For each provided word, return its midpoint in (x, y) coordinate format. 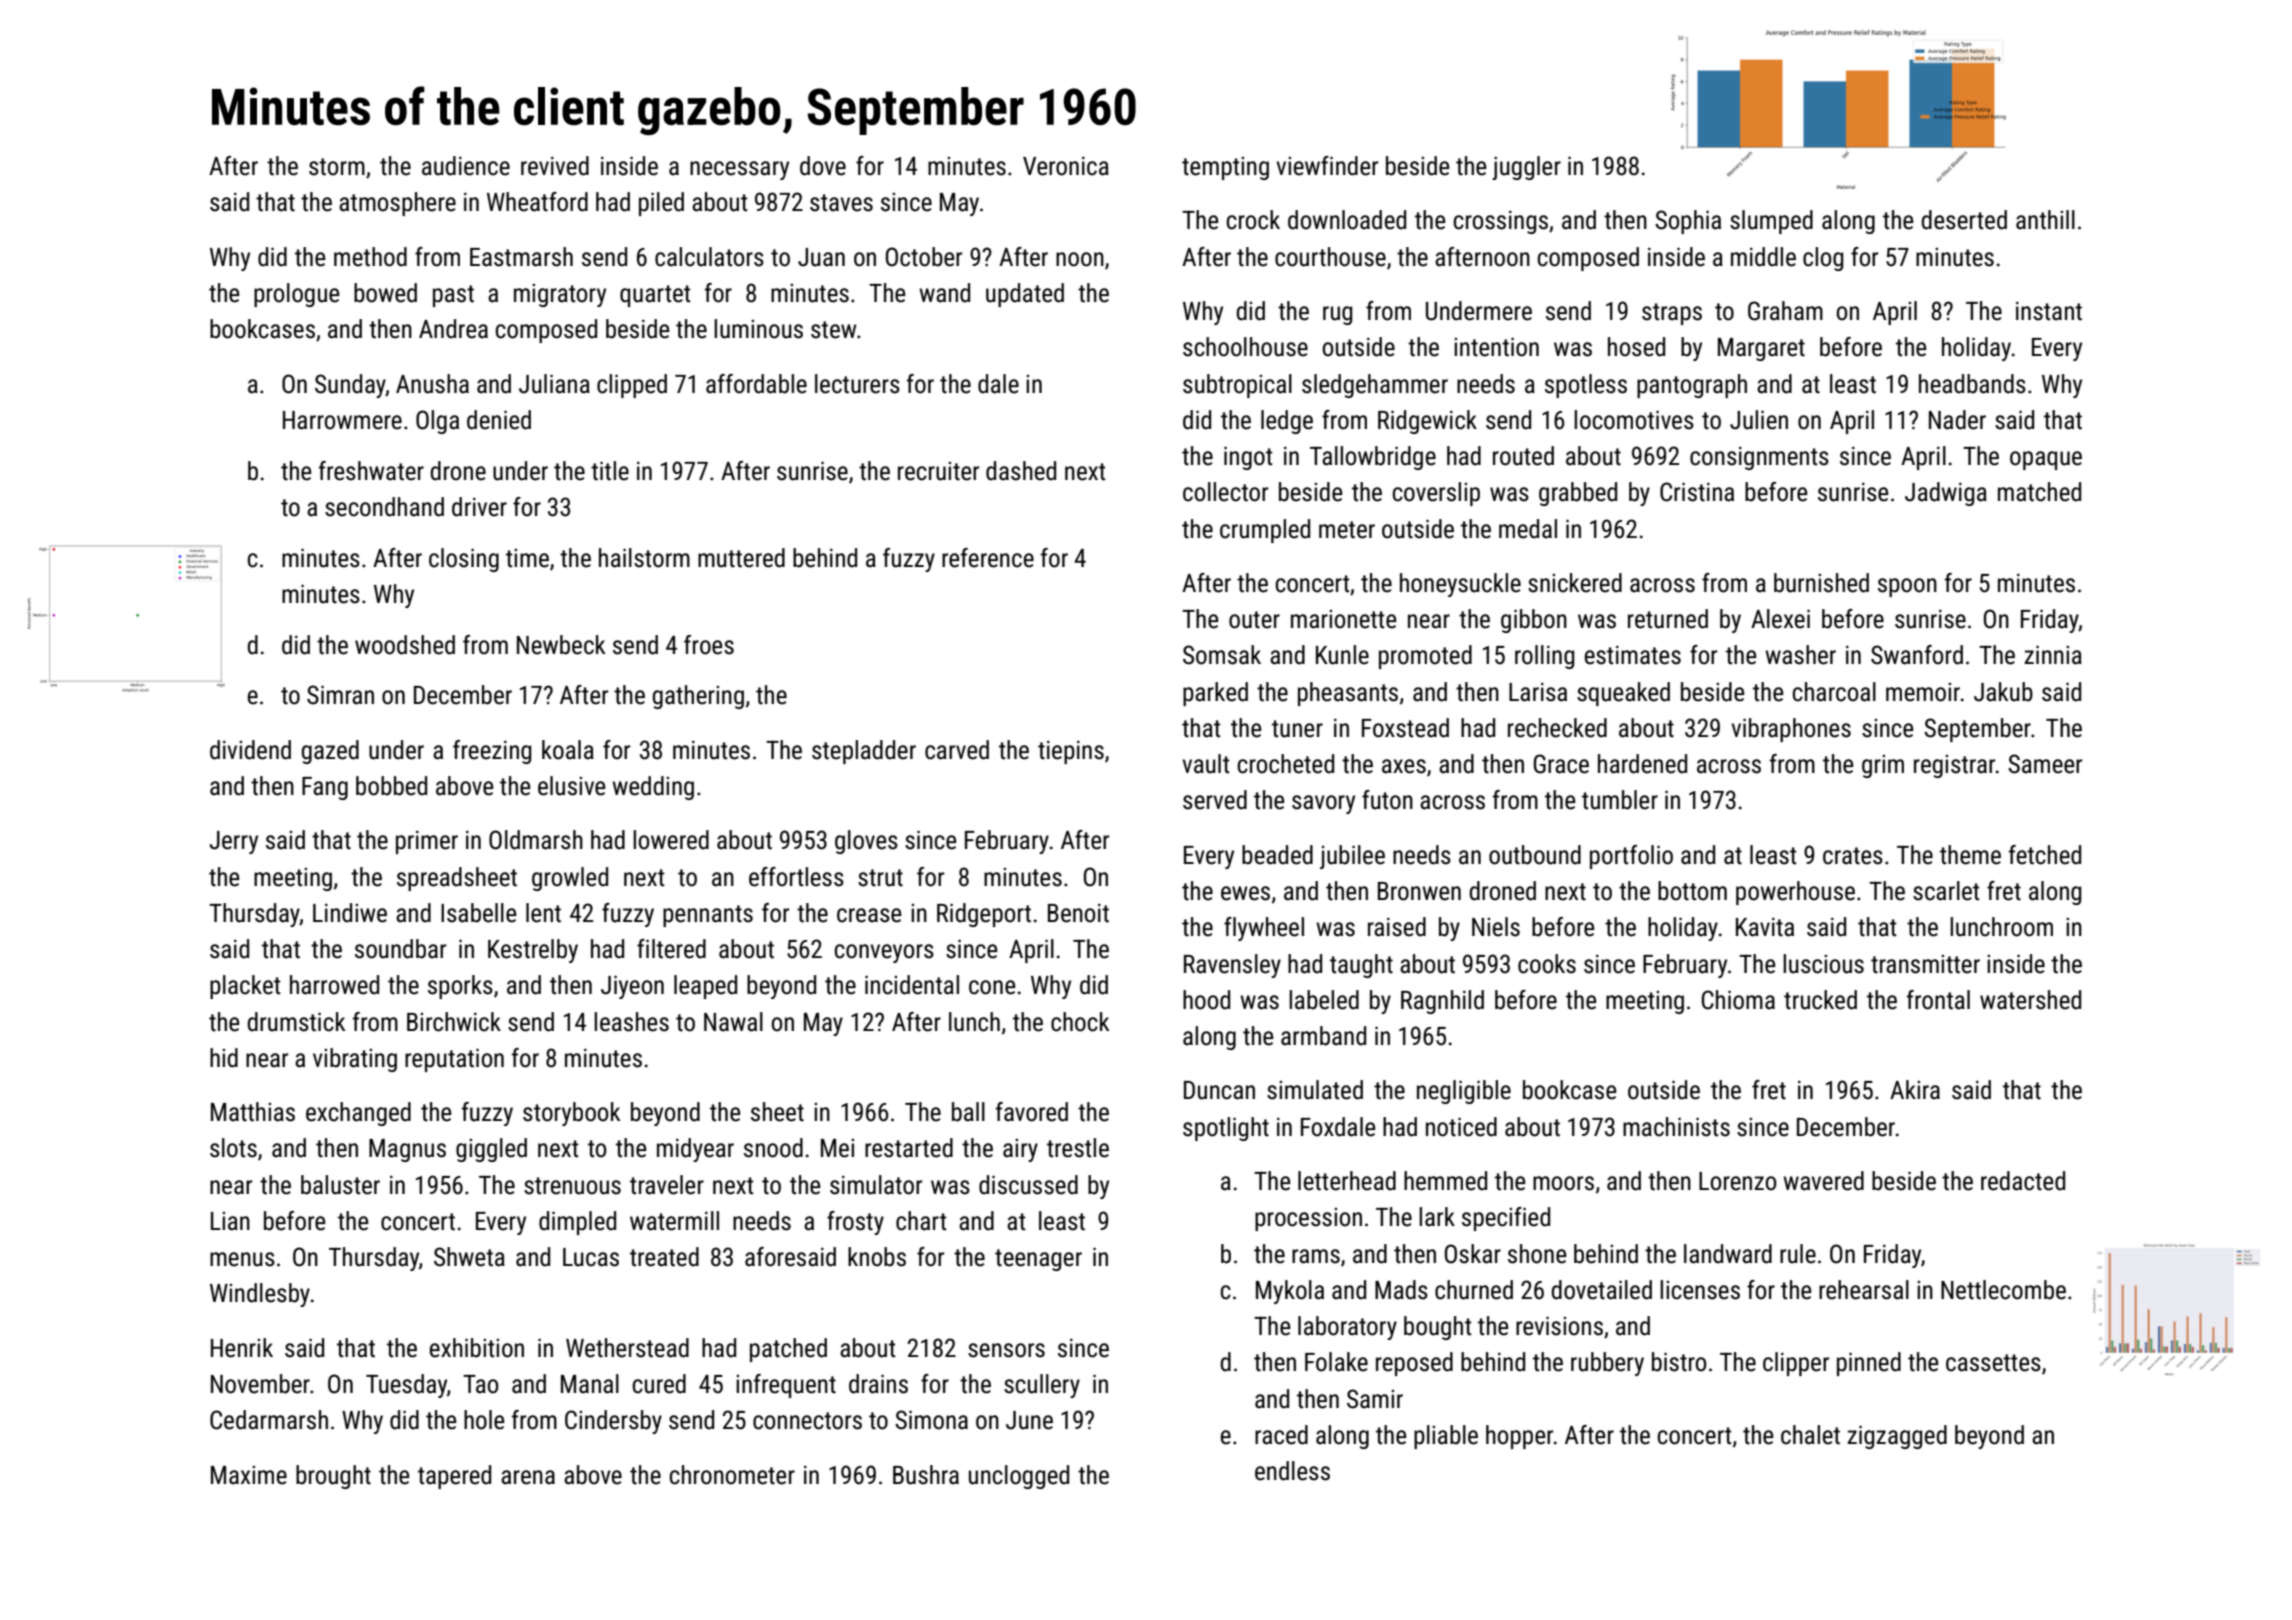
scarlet (1946, 891)
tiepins (1071, 752)
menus (242, 1259)
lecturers (857, 384)
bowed (385, 293)
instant (2049, 311)
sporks (460, 987)
